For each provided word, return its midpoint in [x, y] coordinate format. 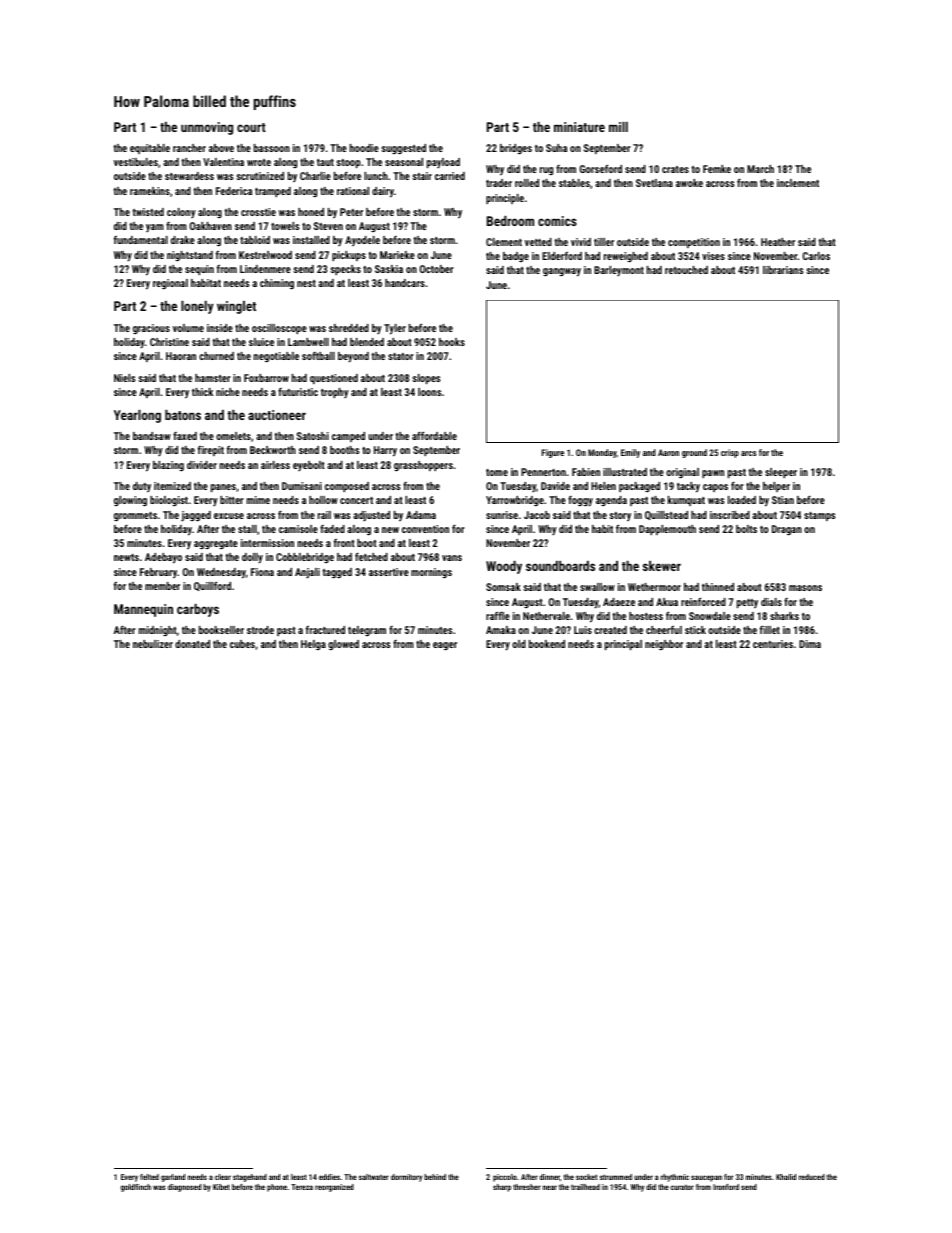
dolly [252, 558]
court [251, 127]
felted [149, 1177]
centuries [773, 644]
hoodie [364, 148]
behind [435, 1177]
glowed [343, 645]
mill [618, 127]
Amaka [501, 630]
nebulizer [153, 644]
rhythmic [675, 1178]
